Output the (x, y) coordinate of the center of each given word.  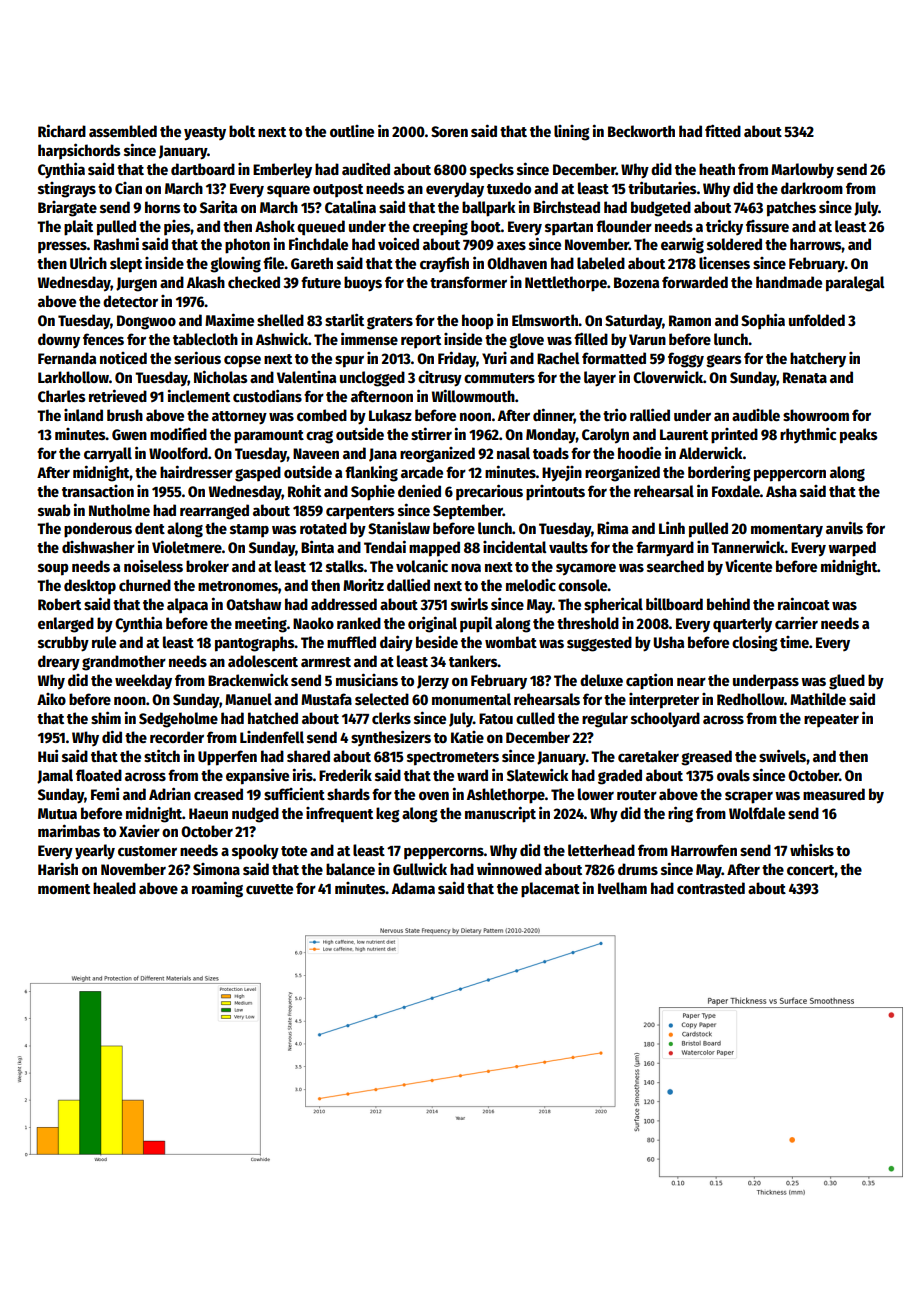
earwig (682, 246)
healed (114, 888)
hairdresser (196, 471)
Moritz (363, 585)
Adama (413, 888)
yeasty (205, 134)
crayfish (444, 264)
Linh (672, 527)
